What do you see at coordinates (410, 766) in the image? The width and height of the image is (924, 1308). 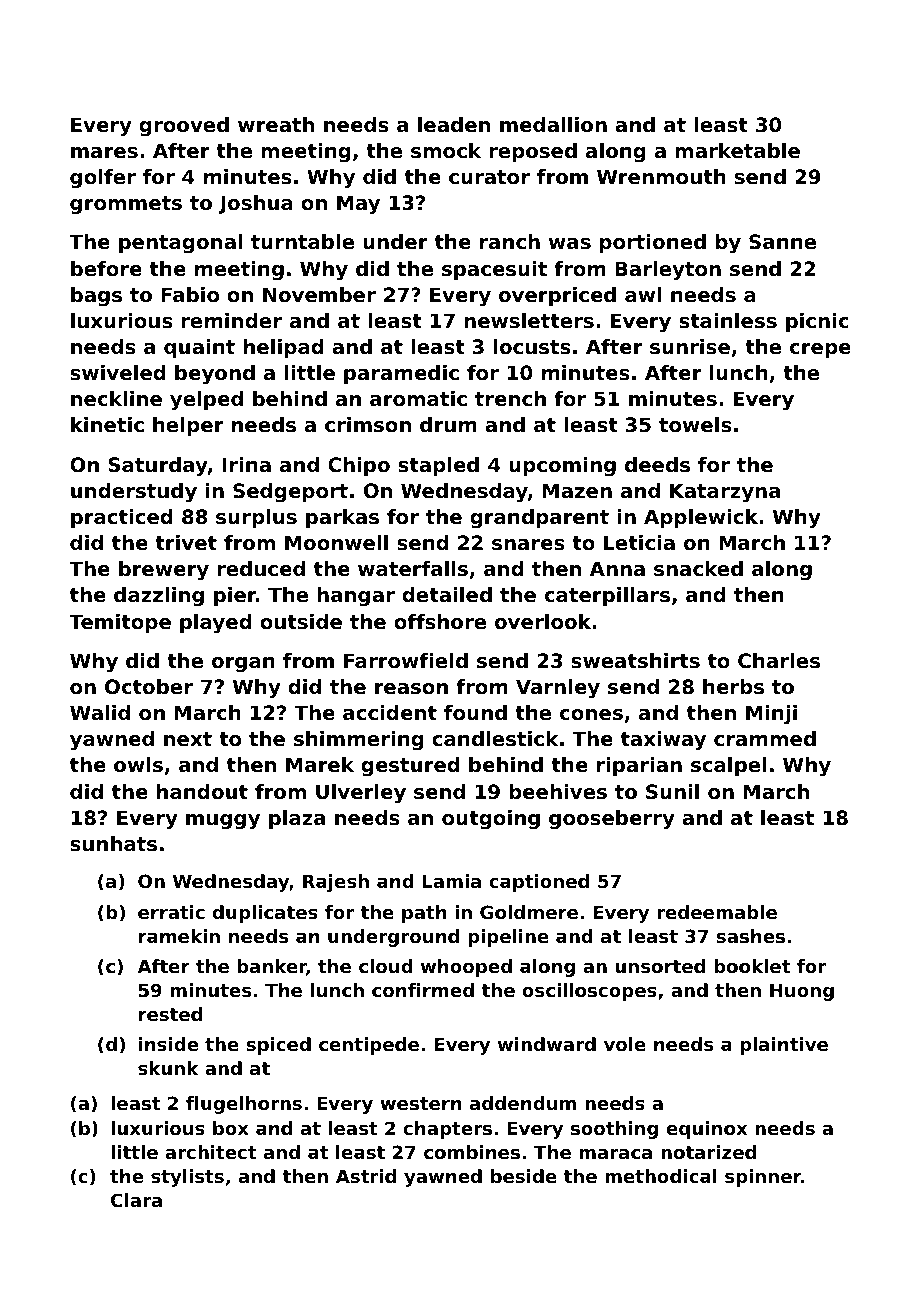 I see `gestured` at bounding box center [410, 766].
